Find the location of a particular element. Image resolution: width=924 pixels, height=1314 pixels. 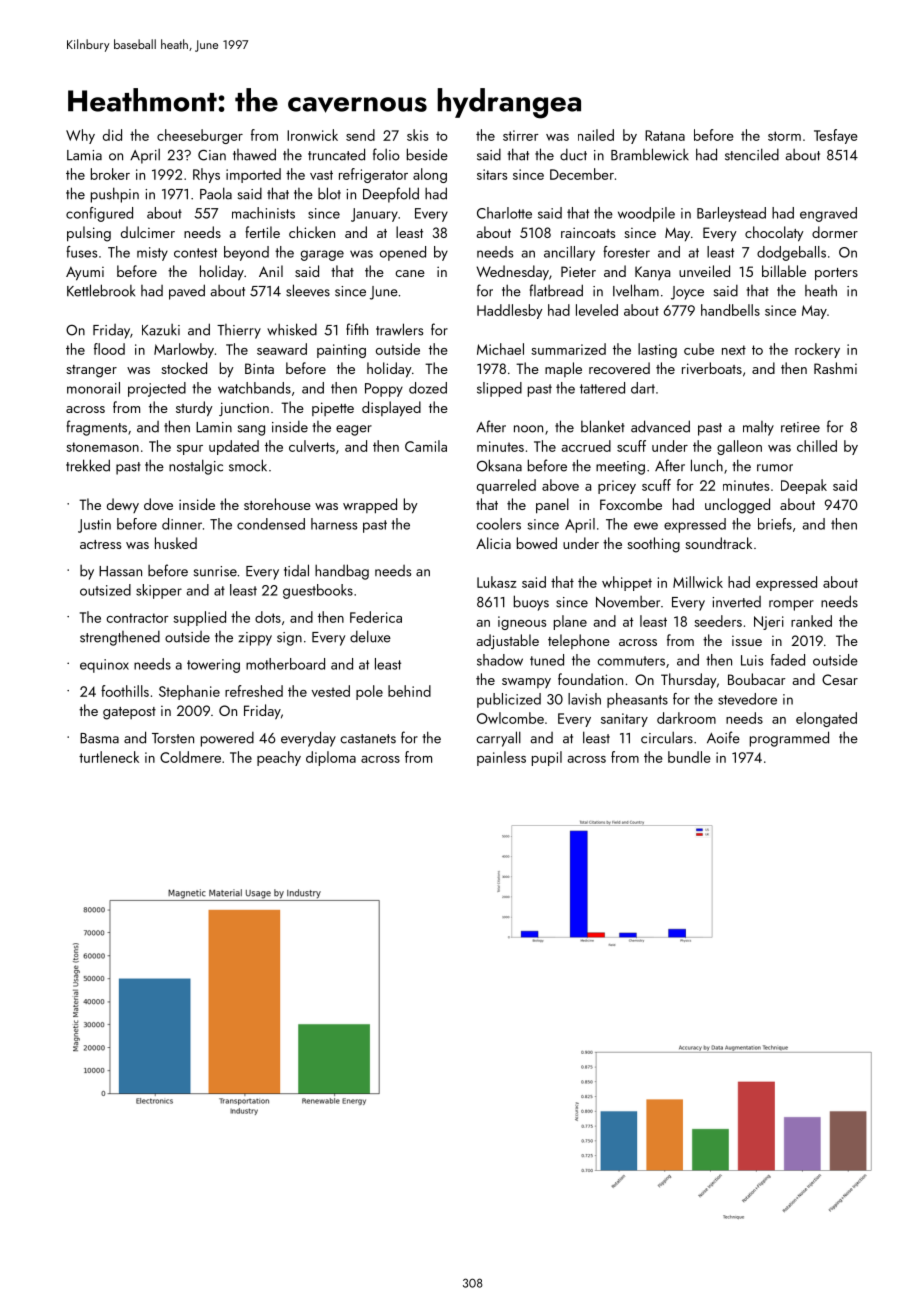

wrapped is located at coordinates (370, 506).
